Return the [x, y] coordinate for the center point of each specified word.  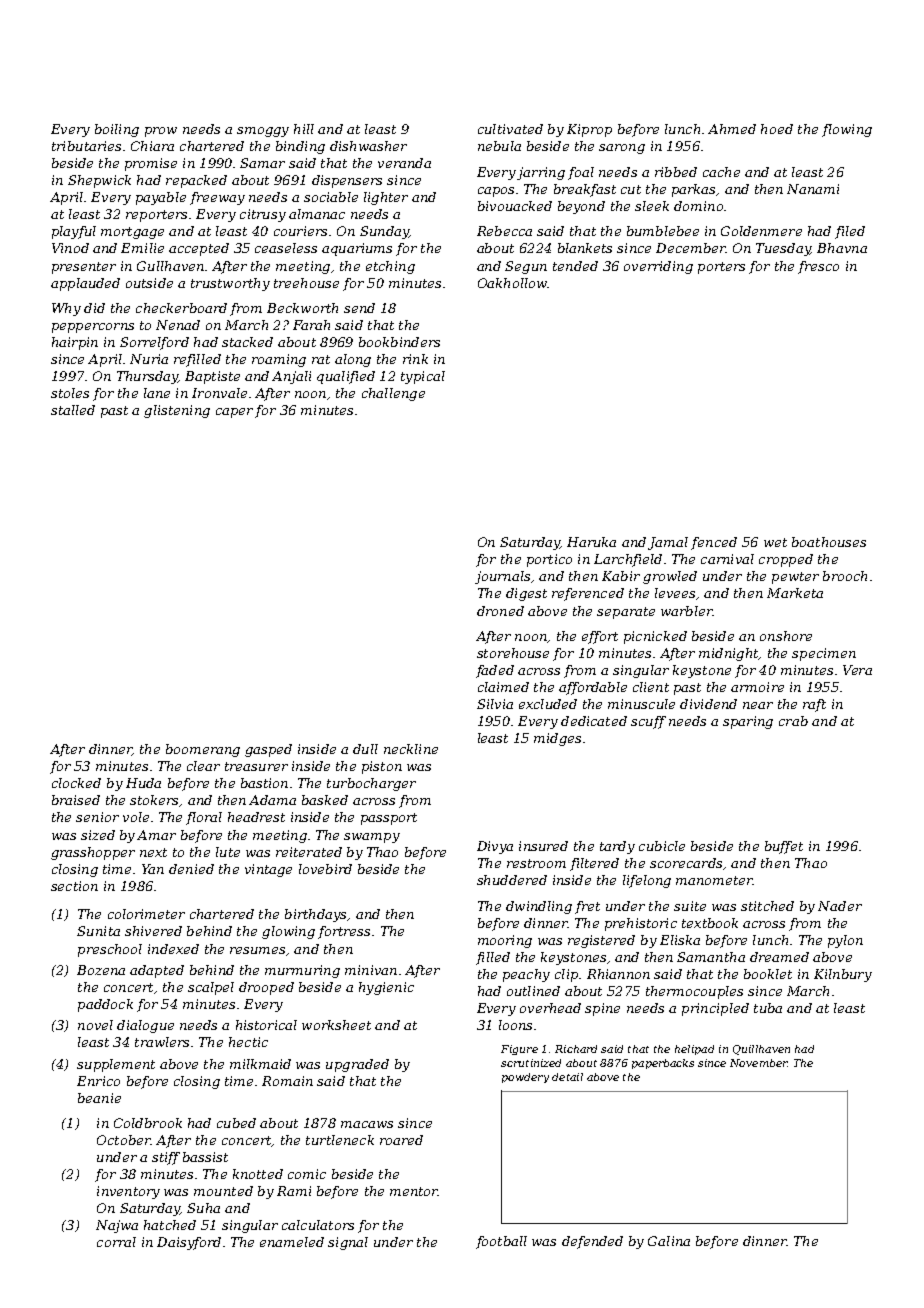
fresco [818, 267]
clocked [76, 783]
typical [423, 377]
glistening [177, 411]
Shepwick [99, 181]
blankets [585, 248]
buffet [784, 847]
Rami [294, 1191]
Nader [840, 906]
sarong [622, 149]
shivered [153, 931]
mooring [505, 941]
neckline [411, 749]
